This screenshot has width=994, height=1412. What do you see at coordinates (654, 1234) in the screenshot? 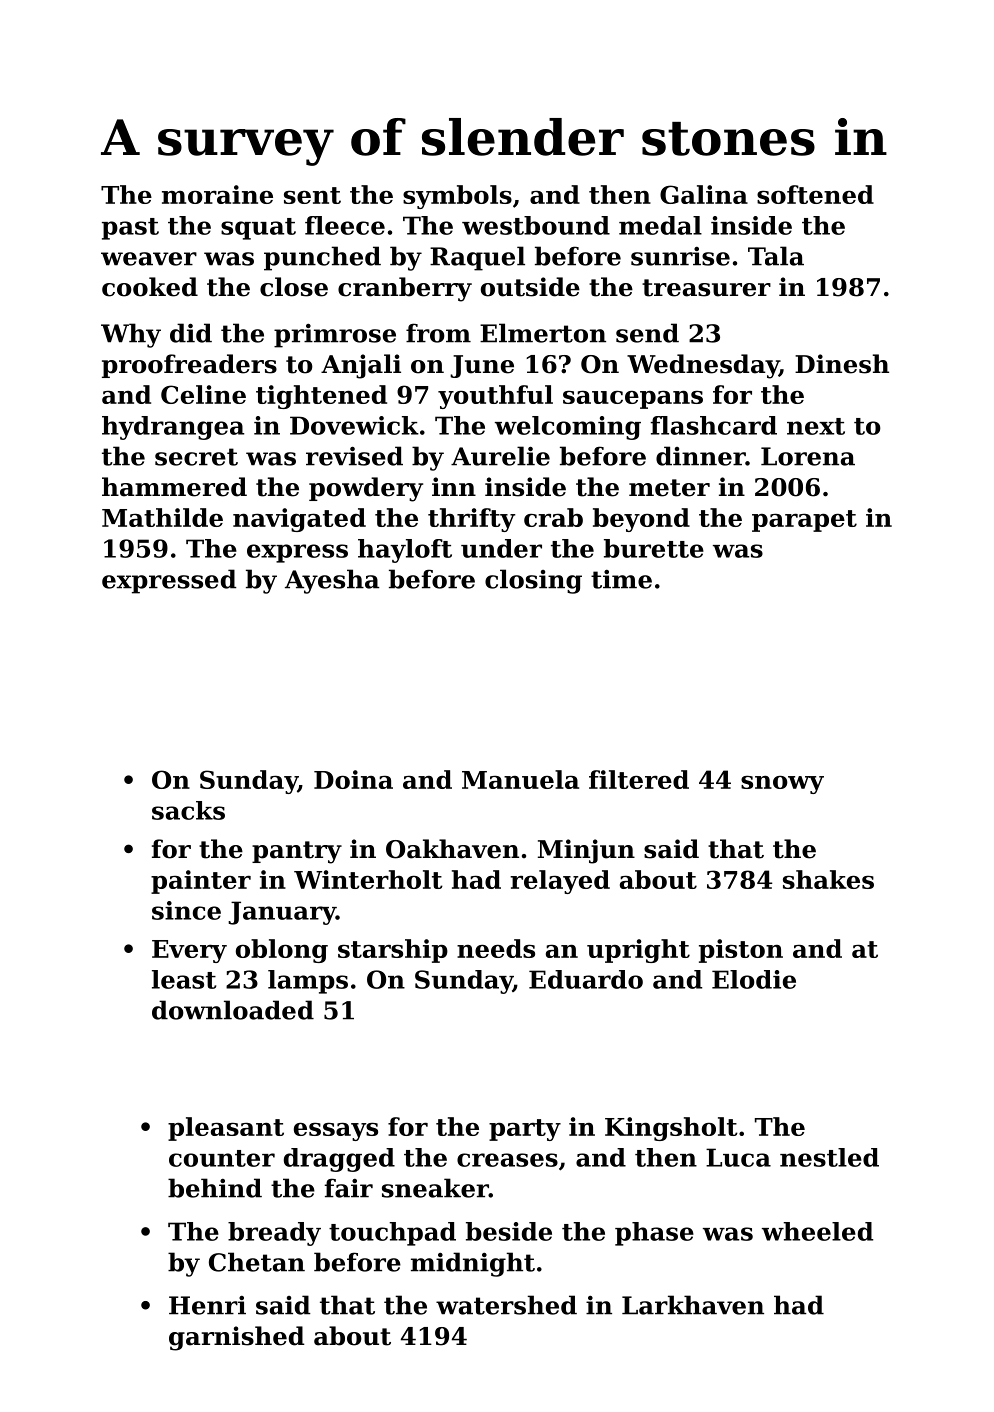
I see `phase` at bounding box center [654, 1234].
